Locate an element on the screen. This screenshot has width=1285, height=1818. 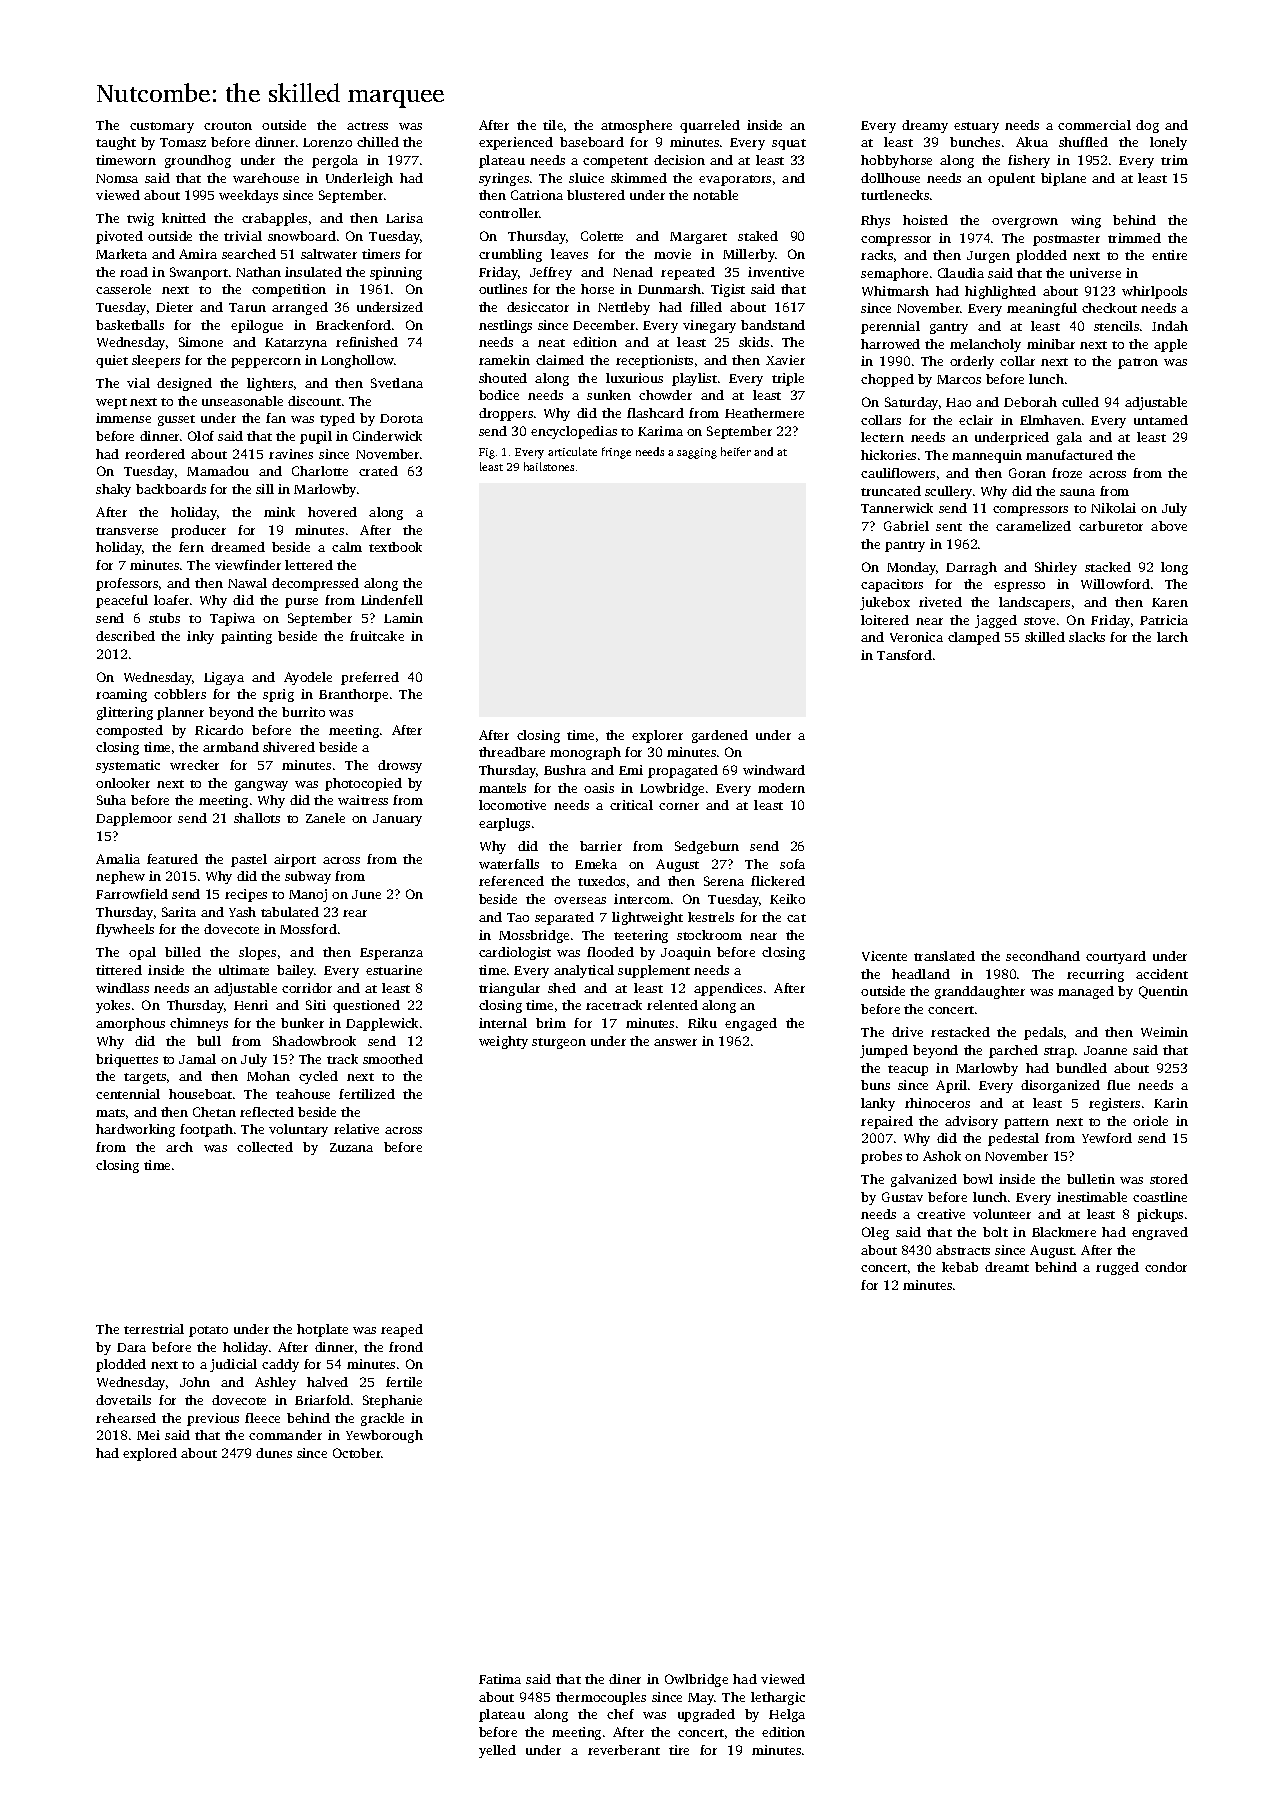
kebab is located at coordinates (960, 1267).
